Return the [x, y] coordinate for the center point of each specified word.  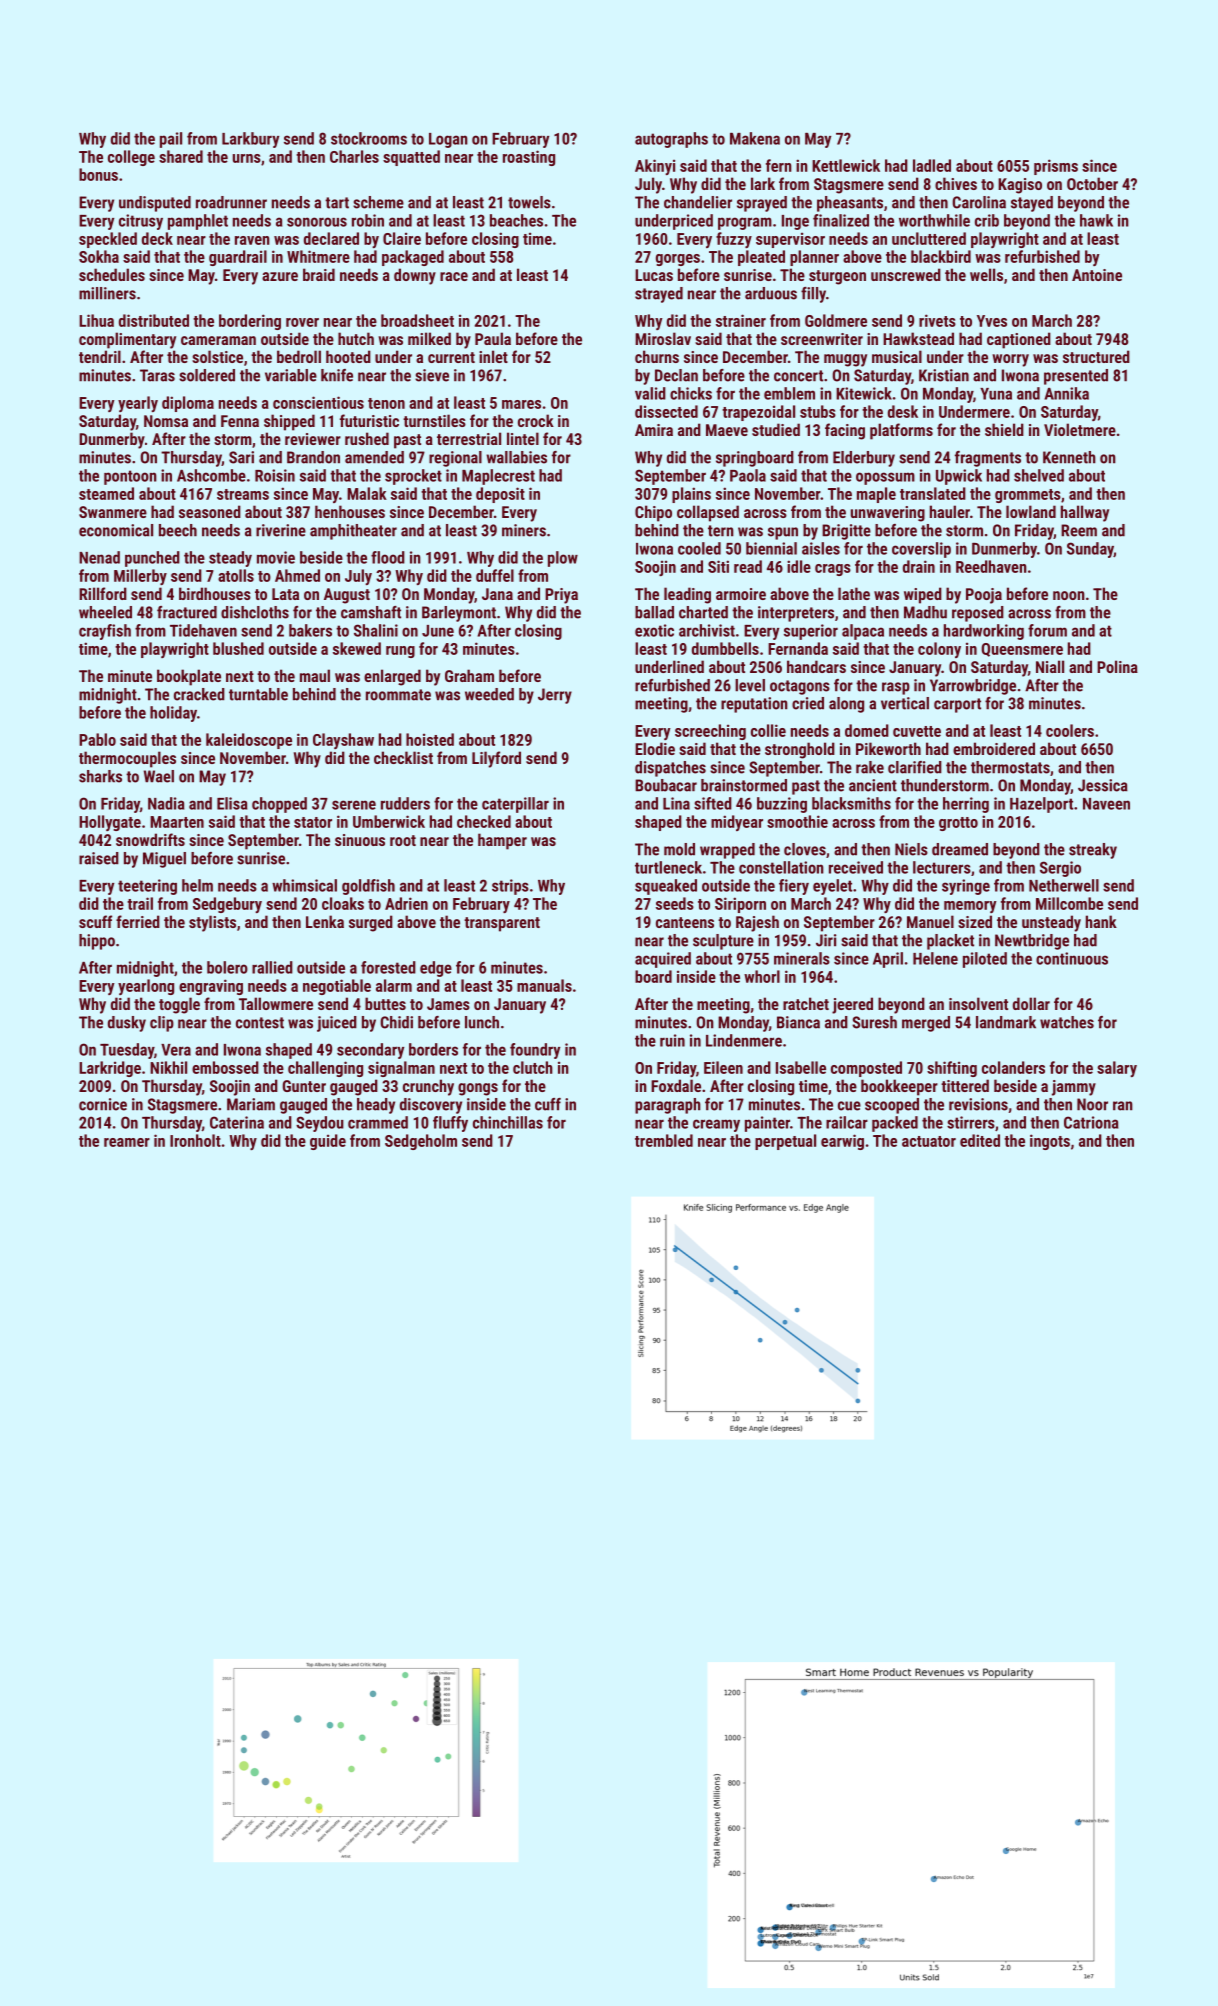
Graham [469, 675]
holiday [173, 714]
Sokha [99, 256]
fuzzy [734, 240]
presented [1076, 377]
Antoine [1097, 275]
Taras [157, 375]
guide [328, 1142]
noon [1069, 595]
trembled [664, 1140]
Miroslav [663, 338]
